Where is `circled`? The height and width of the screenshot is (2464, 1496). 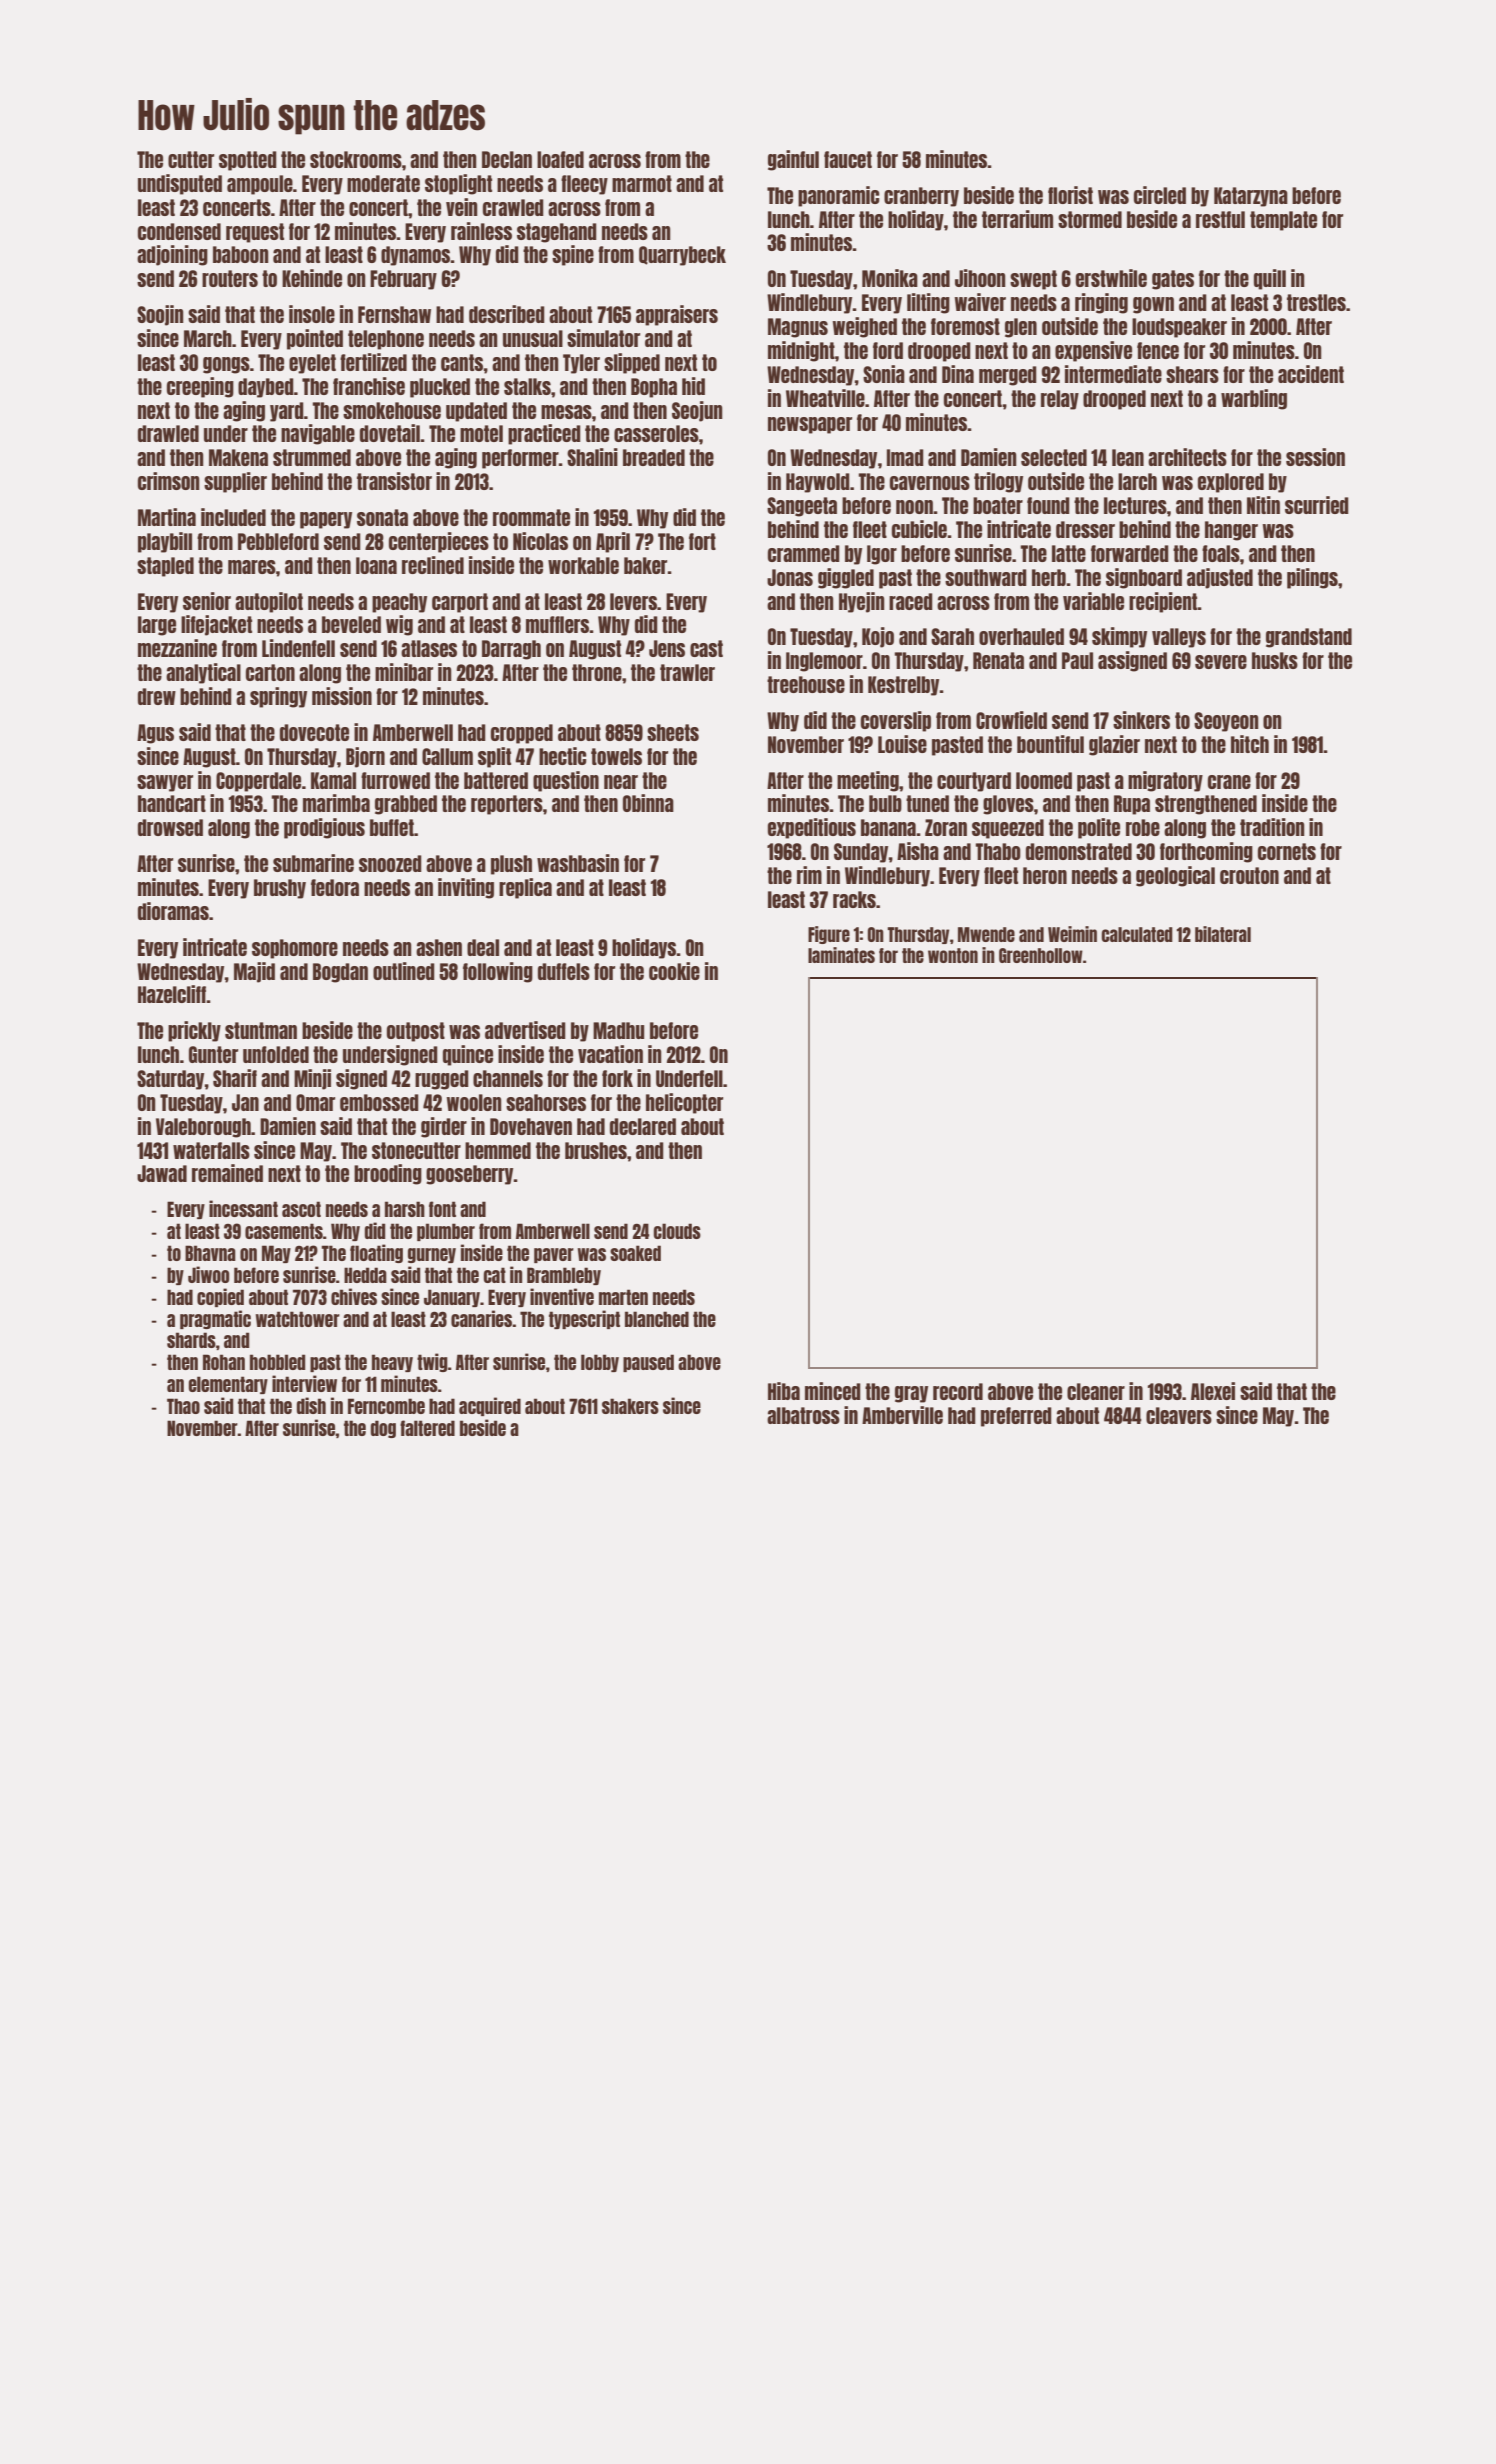
circled is located at coordinates (1160, 195).
